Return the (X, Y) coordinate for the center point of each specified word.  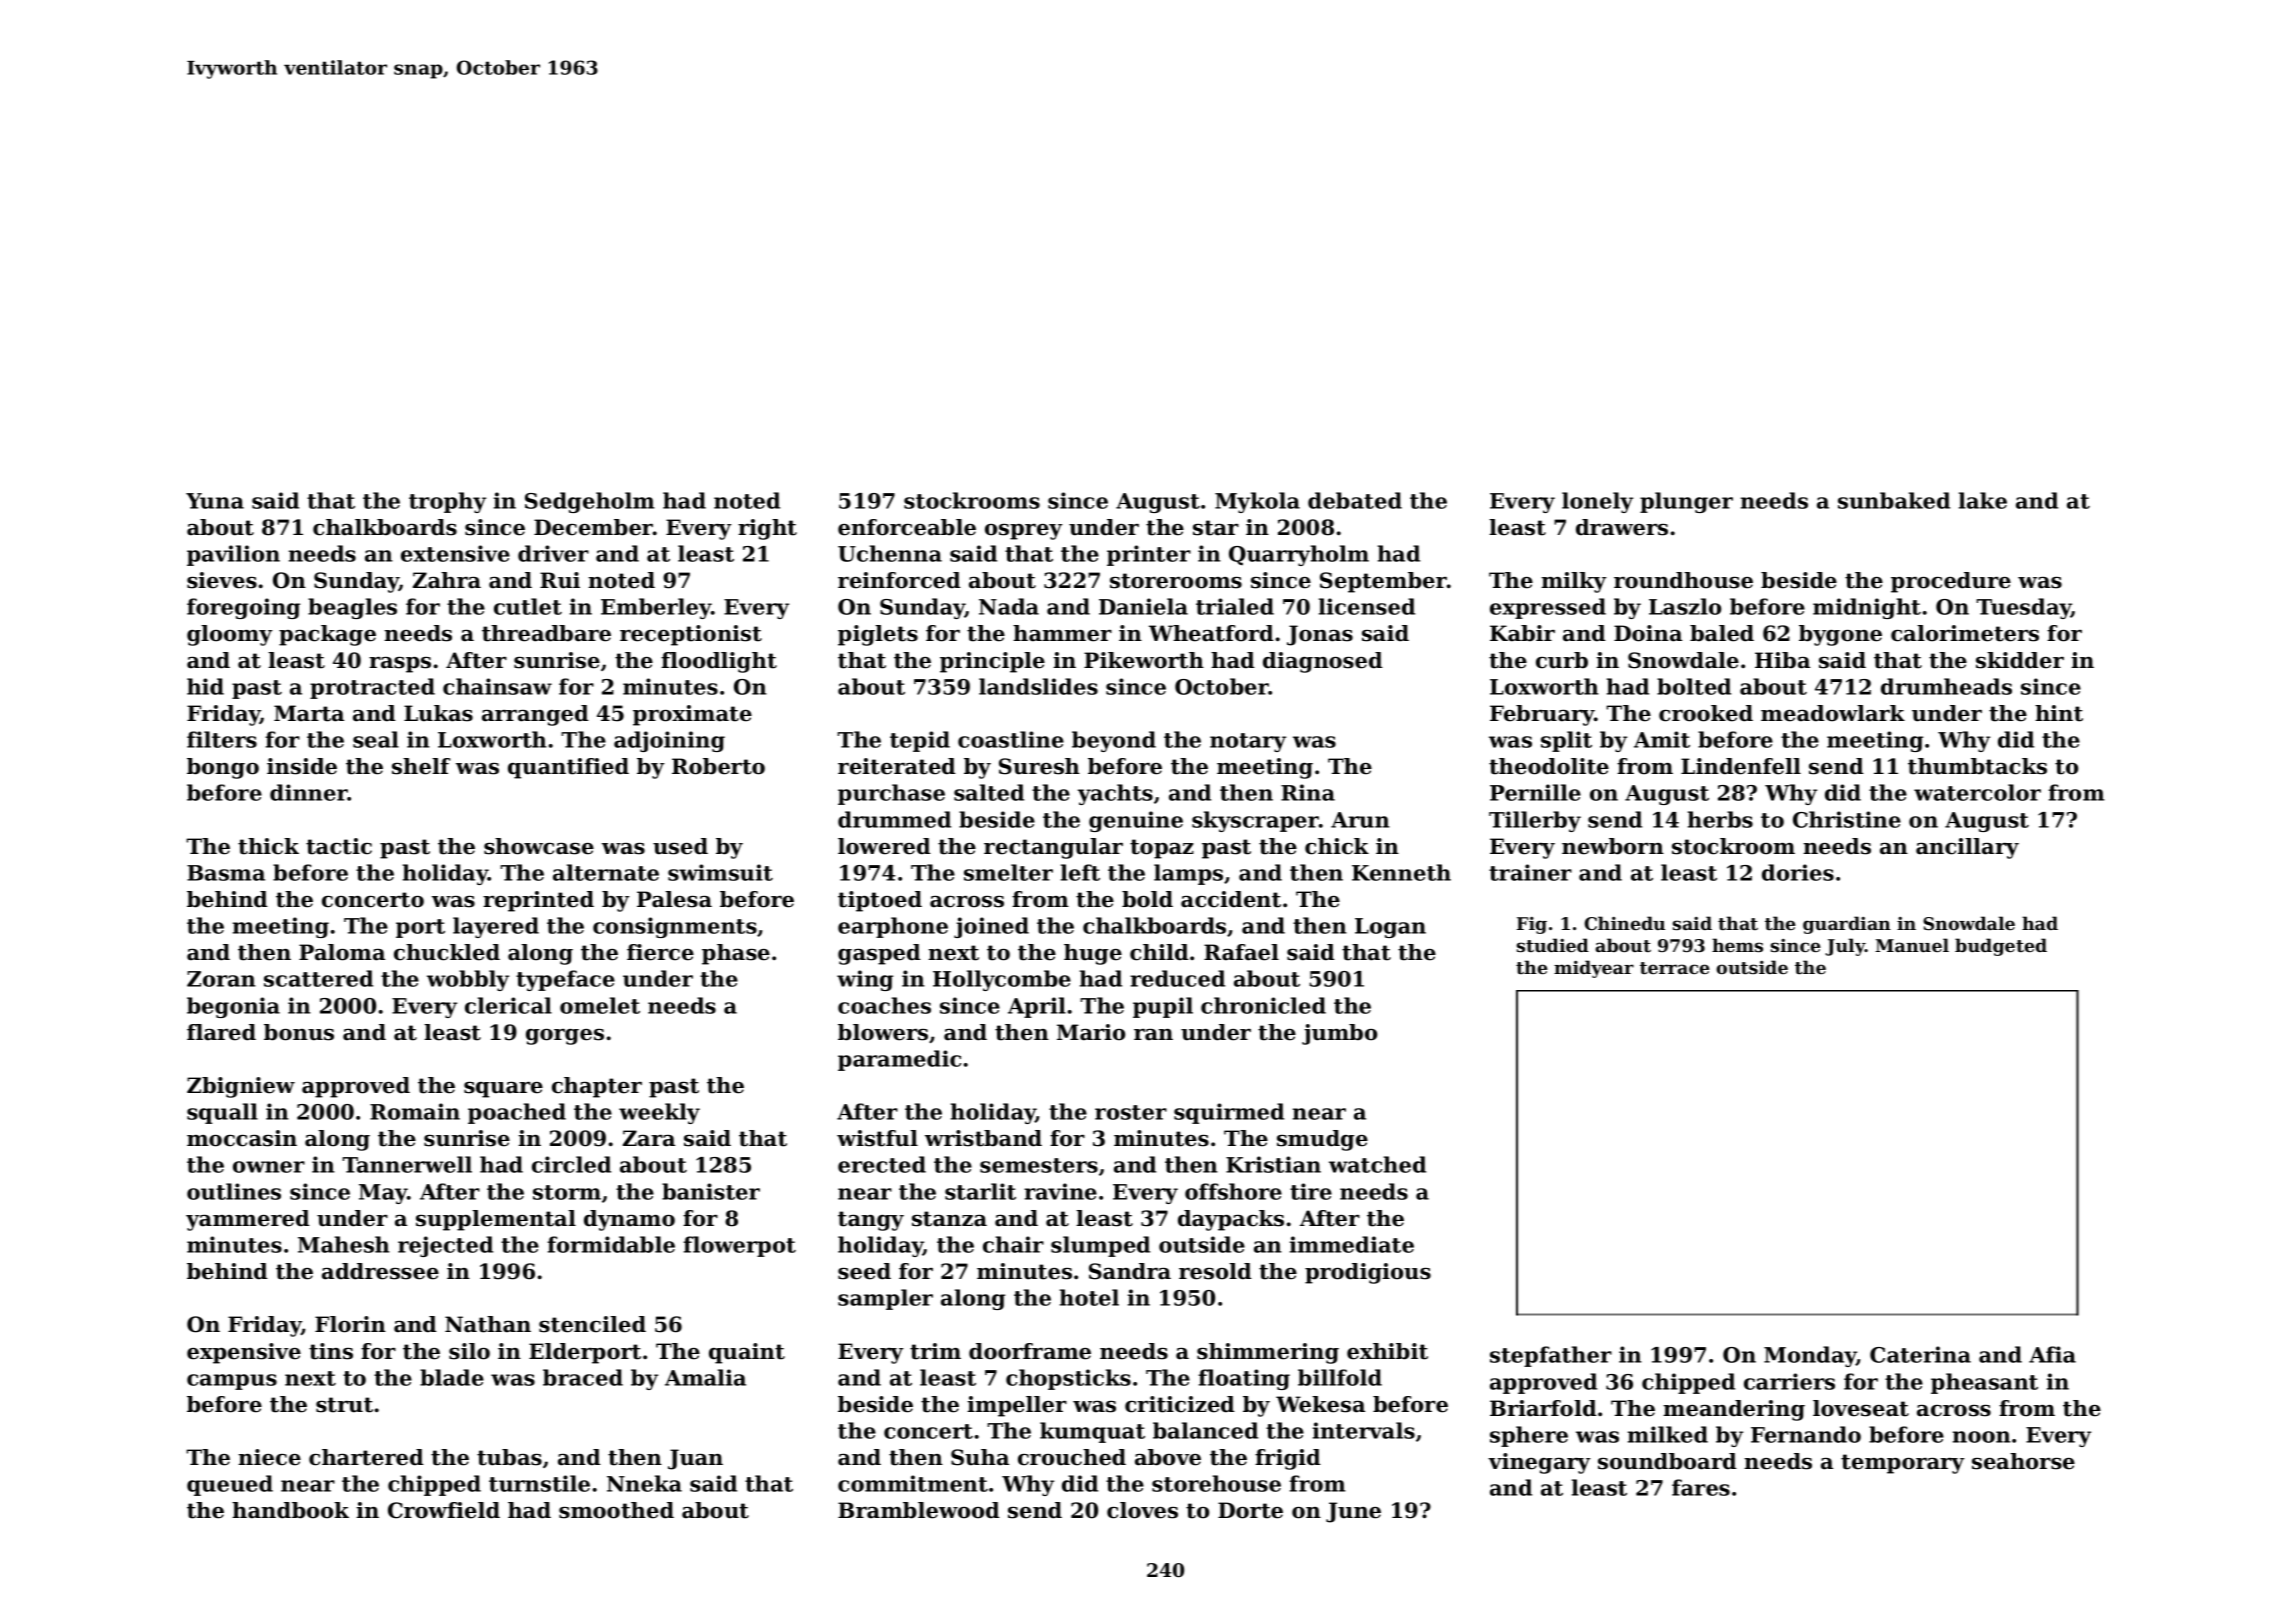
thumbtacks (1977, 766)
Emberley (656, 608)
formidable (611, 1244)
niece (269, 1457)
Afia (2052, 1354)
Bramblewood (919, 1510)
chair (1013, 1244)
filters (222, 739)
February (1542, 715)
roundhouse (1683, 580)
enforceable (907, 527)
